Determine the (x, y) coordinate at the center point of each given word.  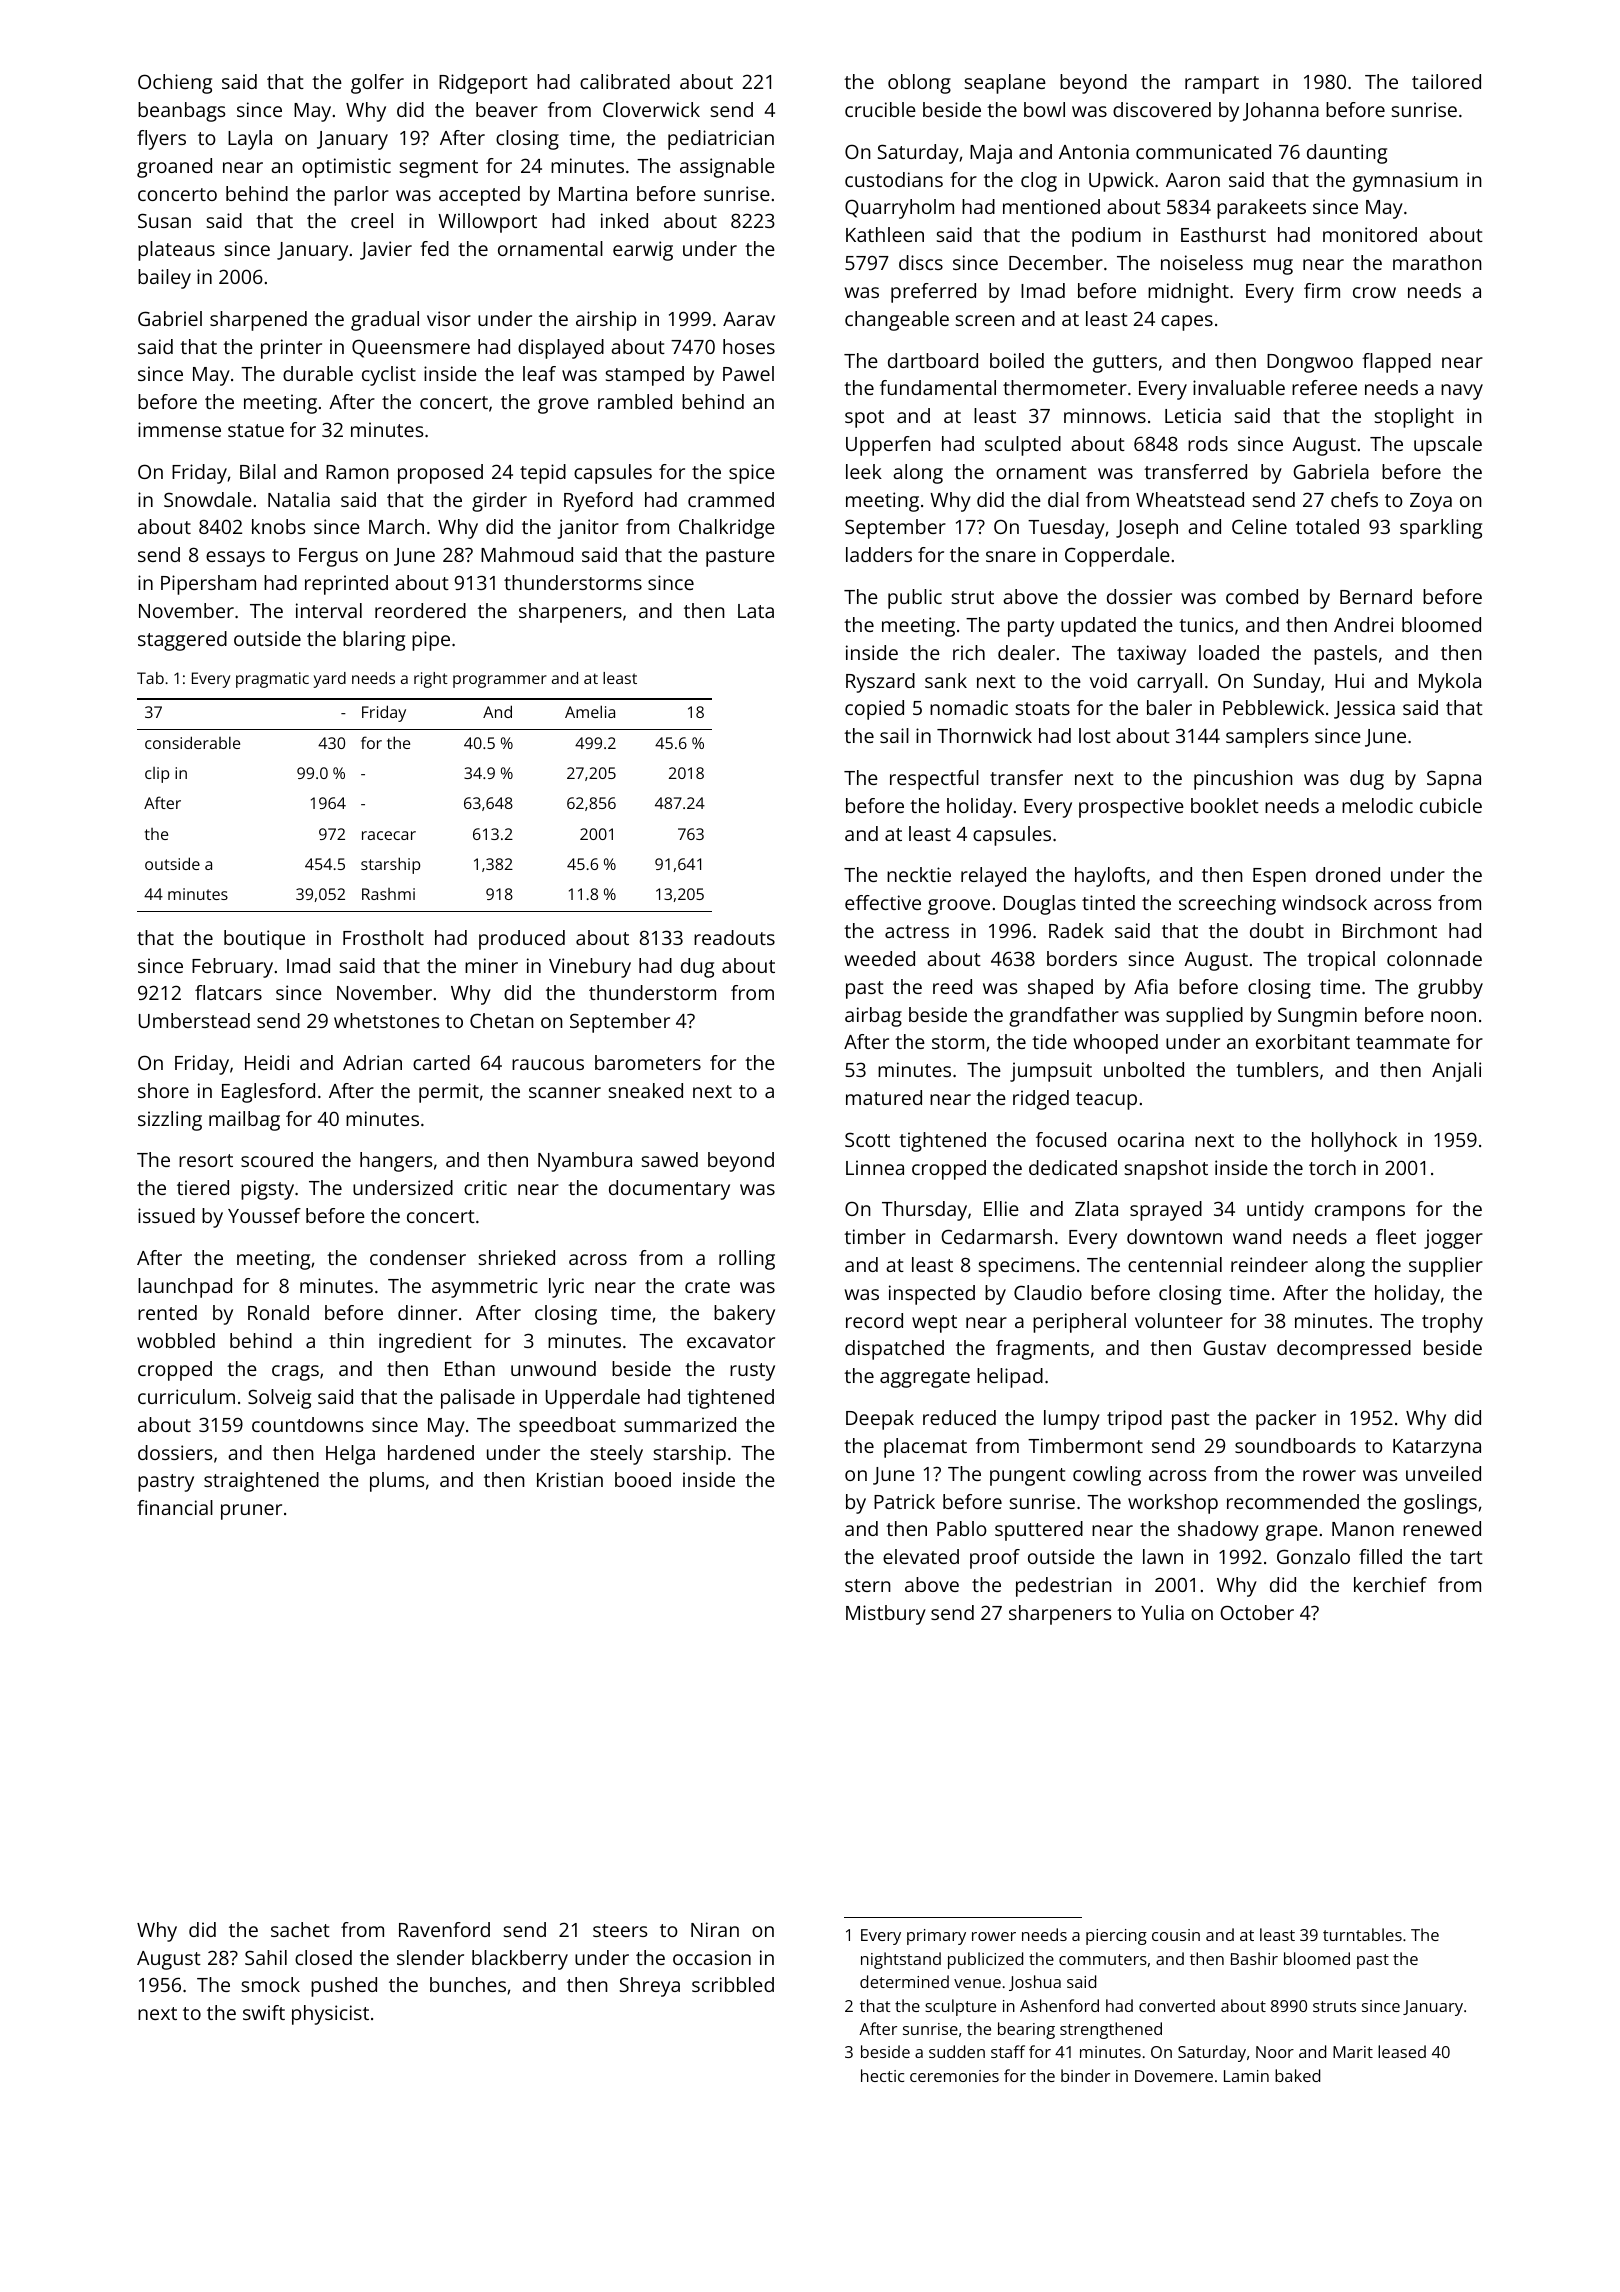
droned (1348, 874)
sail (894, 735)
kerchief (1390, 1584)
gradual (385, 321)
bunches (468, 1984)
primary (936, 1937)
